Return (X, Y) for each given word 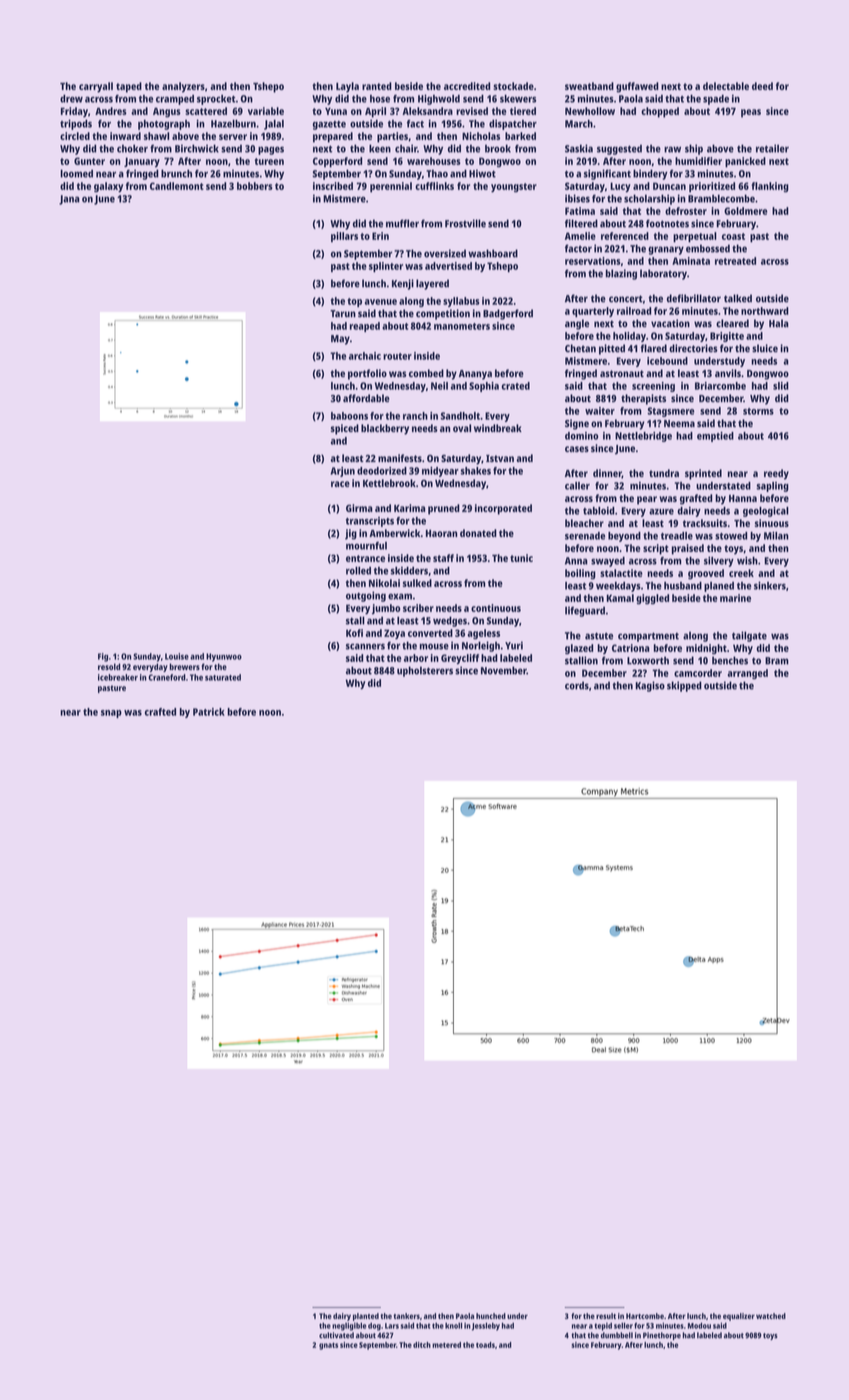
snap (111, 714)
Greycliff (460, 659)
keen (380, 148)
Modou (699, 1325)
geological (766, 511)
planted (366, 1317)
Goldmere (746, 211)
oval (462, 428)
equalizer (739, 1317)
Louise (177, 656)
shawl (156, 136)
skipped (684, 686)
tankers (406, 1316)
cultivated (336, 1335)
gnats (328, 1346)
